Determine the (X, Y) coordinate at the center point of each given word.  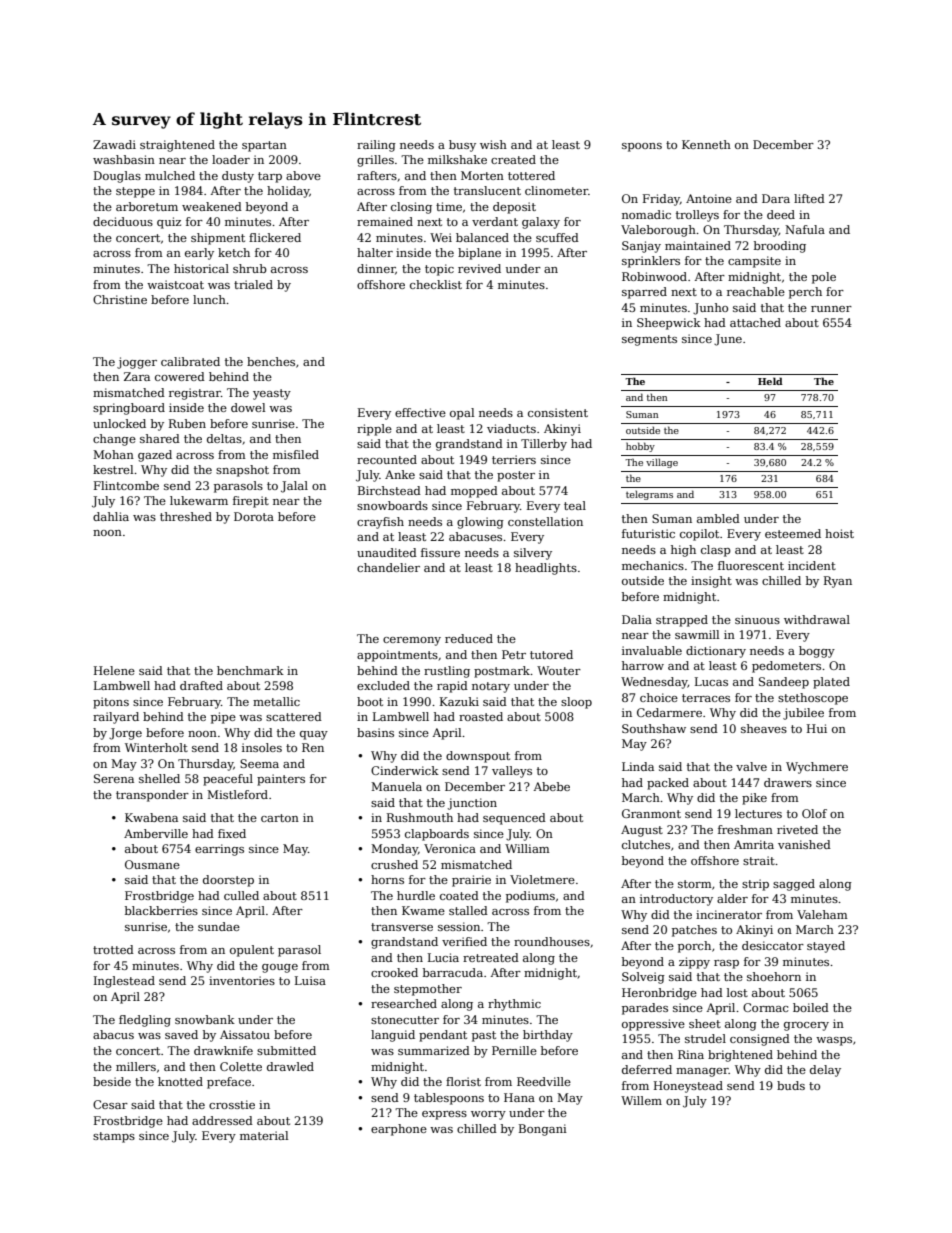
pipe (223, 718)
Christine (120, 299)
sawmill (697, 634)
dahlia (111, 516)
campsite (754, 262)
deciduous (123, 221)
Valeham (822, 914)
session (459, 926)
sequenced (514, 819)
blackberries (161, 910)
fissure (440, 552)
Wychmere (817, 768)
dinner (376, 269)
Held (770, 381)
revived (479, 268)
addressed (222, 1120)
